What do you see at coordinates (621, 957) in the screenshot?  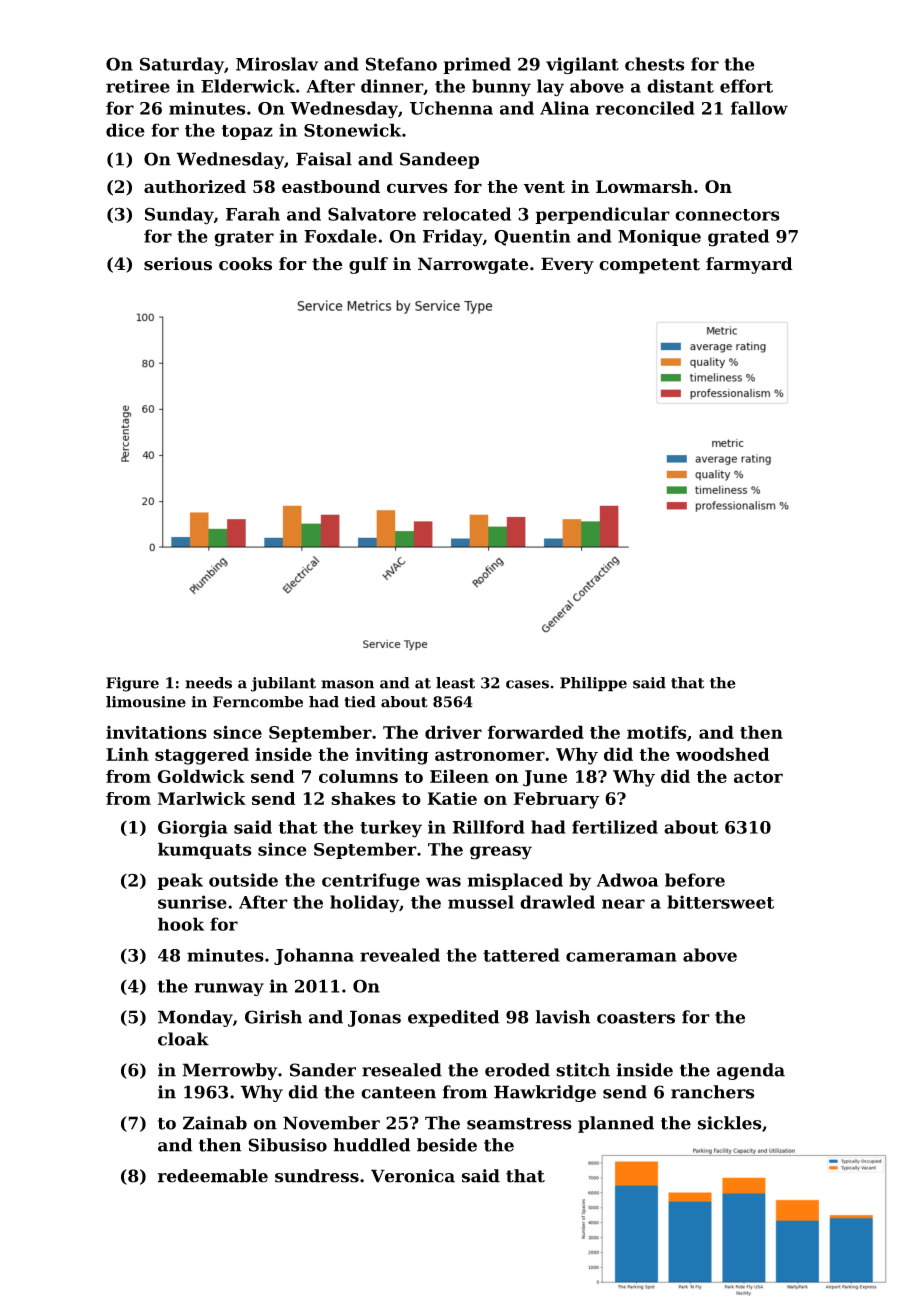 I see `cameraman` at bounding box center [621, 957].
